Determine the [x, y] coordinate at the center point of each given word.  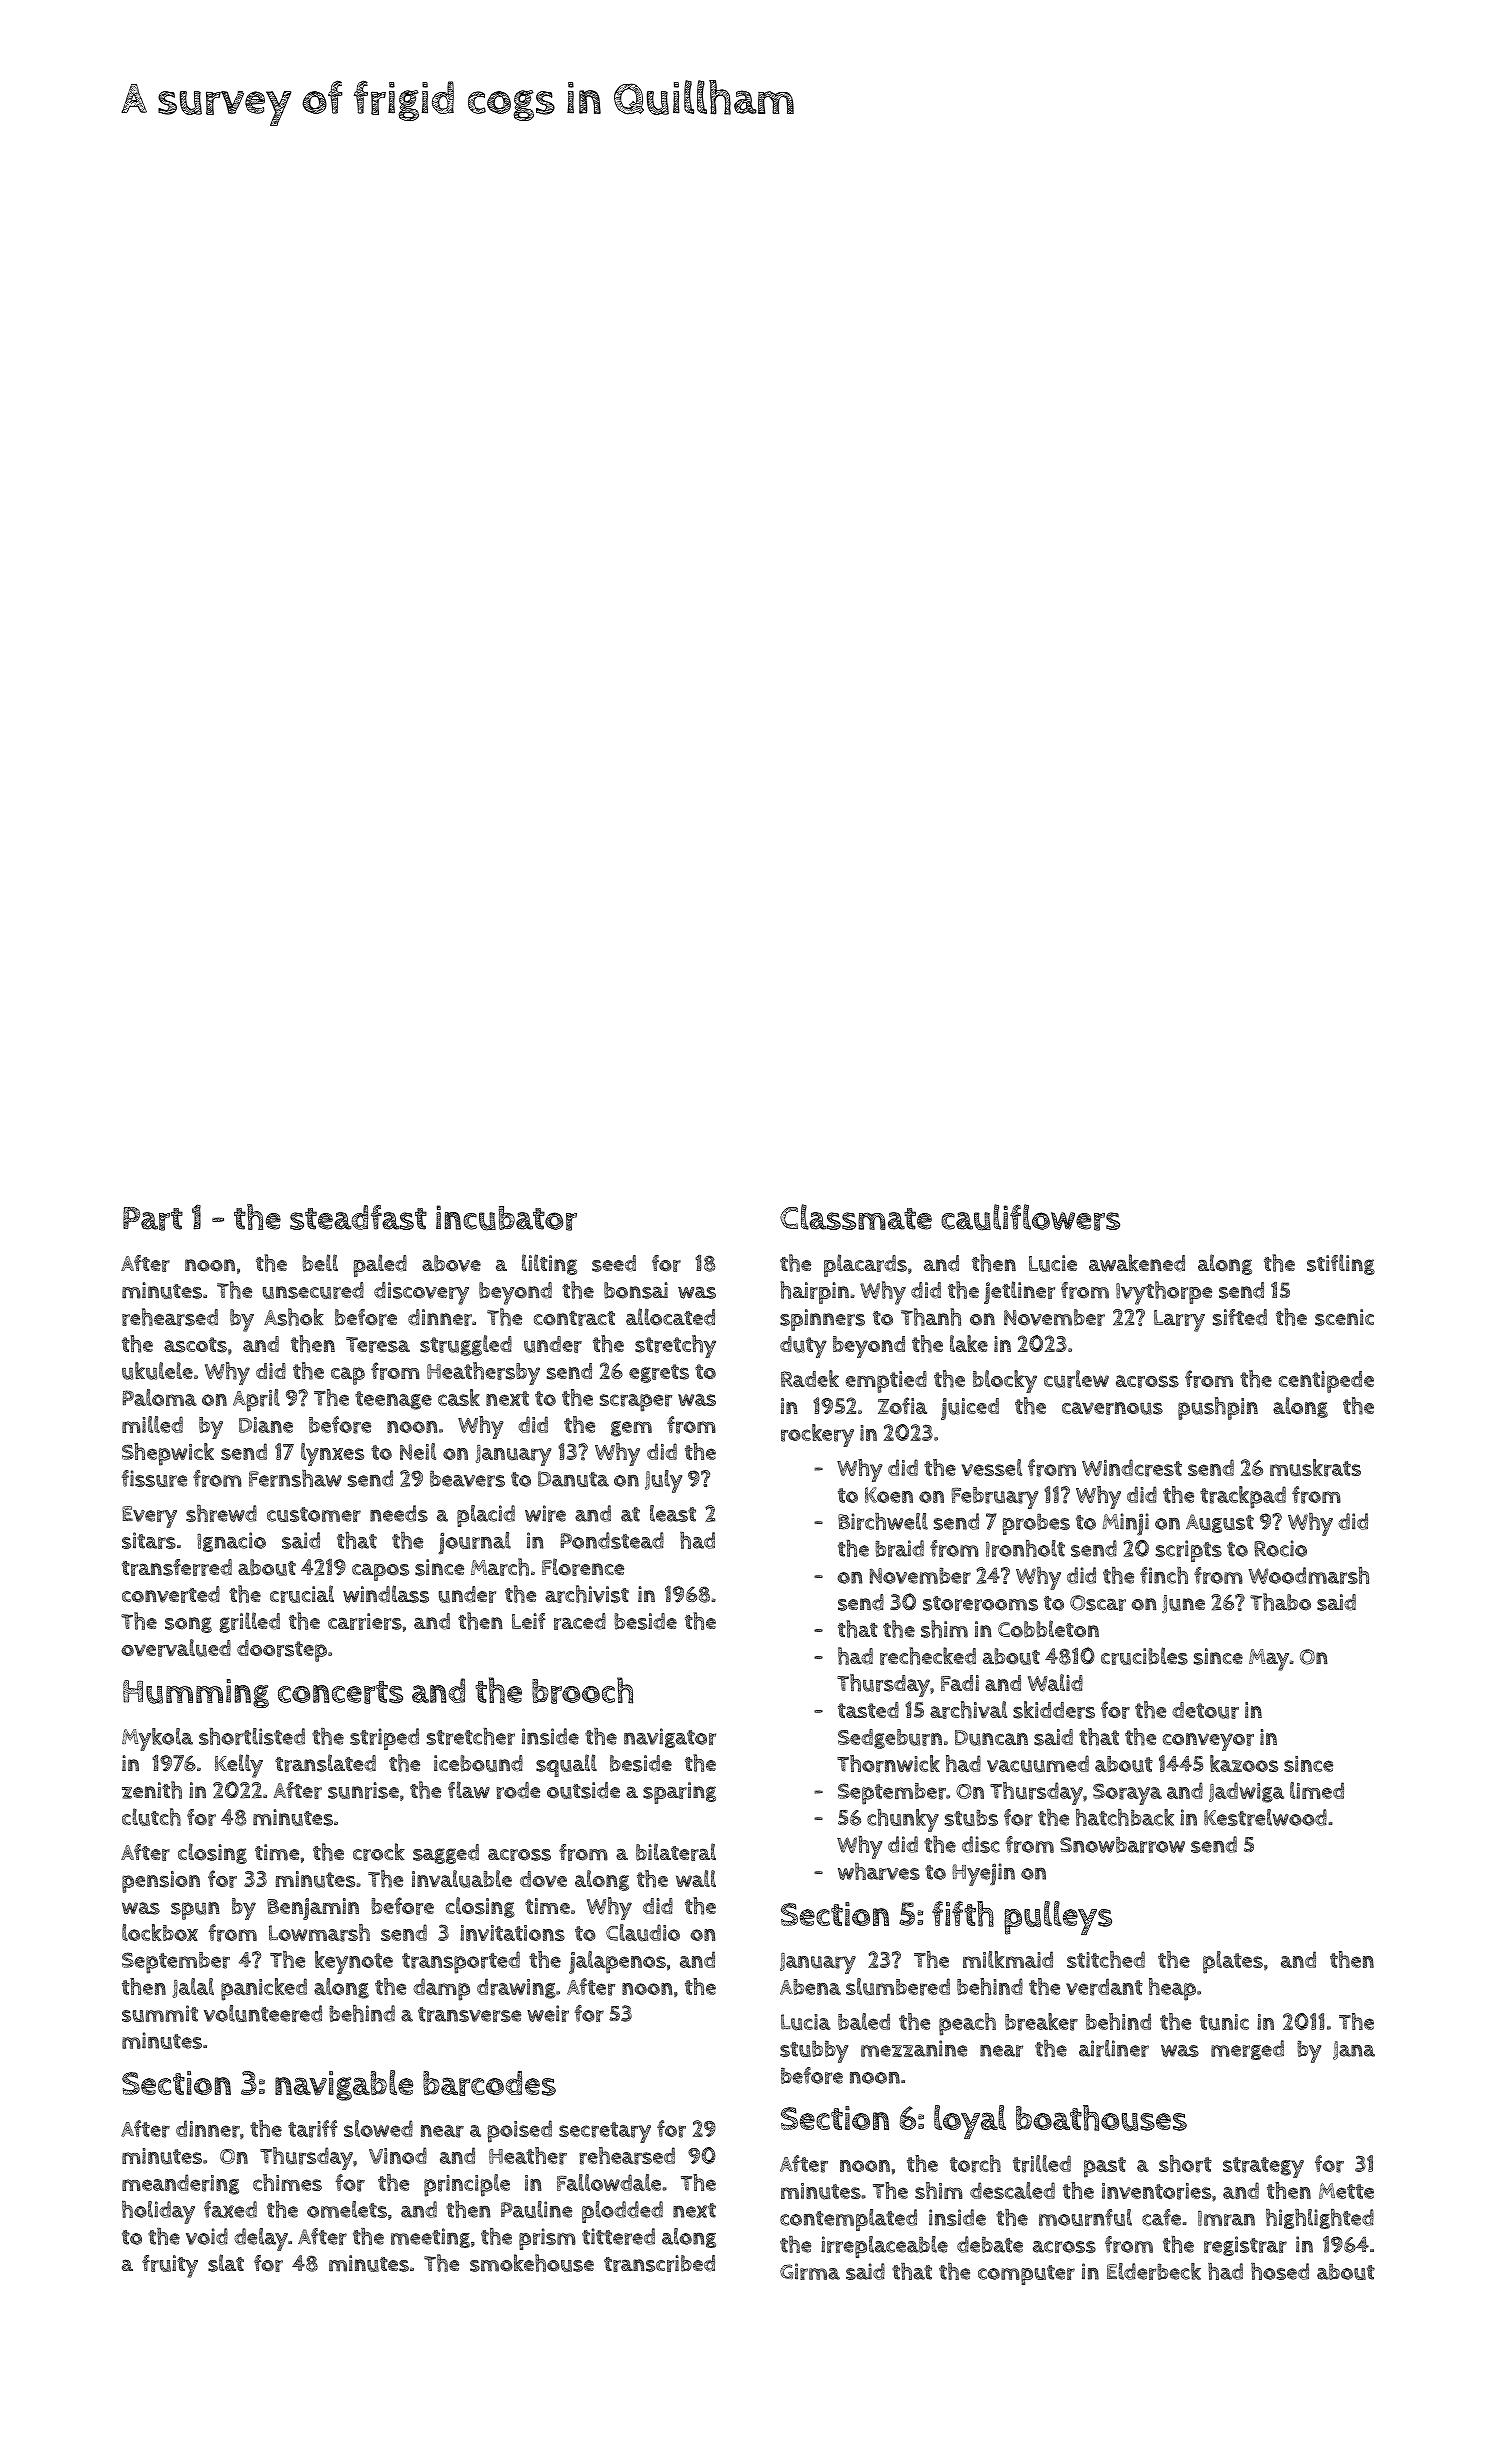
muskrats [1315, 1468]
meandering [180, 2184]
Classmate [856, 1217]
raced [580, 1621]
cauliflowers [1030, 1217]
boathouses [1101, 2118]
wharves [879, 1871]
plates [1233, 1962]
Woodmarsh [1309, 1575]
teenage [393, 1400]
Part [153, 1219]
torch [975, 2164]
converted [171, 1594]
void [207, 2236]
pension [161, 1882]
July [663, 1481]
